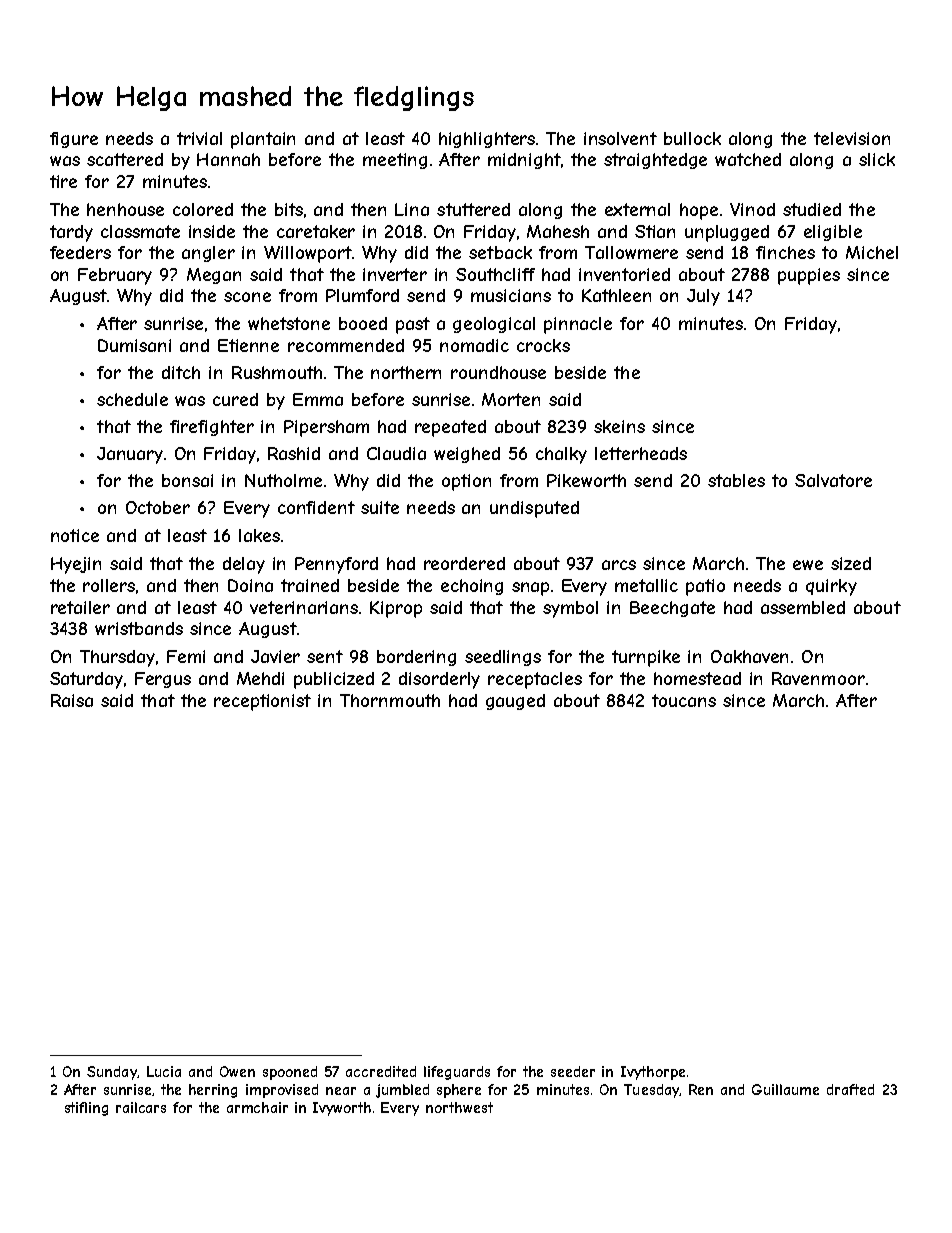 The height and width of the document is (1233, 952). Describe the element at coordinates (850, 1089) in the document. I see `drafted` at that location.
